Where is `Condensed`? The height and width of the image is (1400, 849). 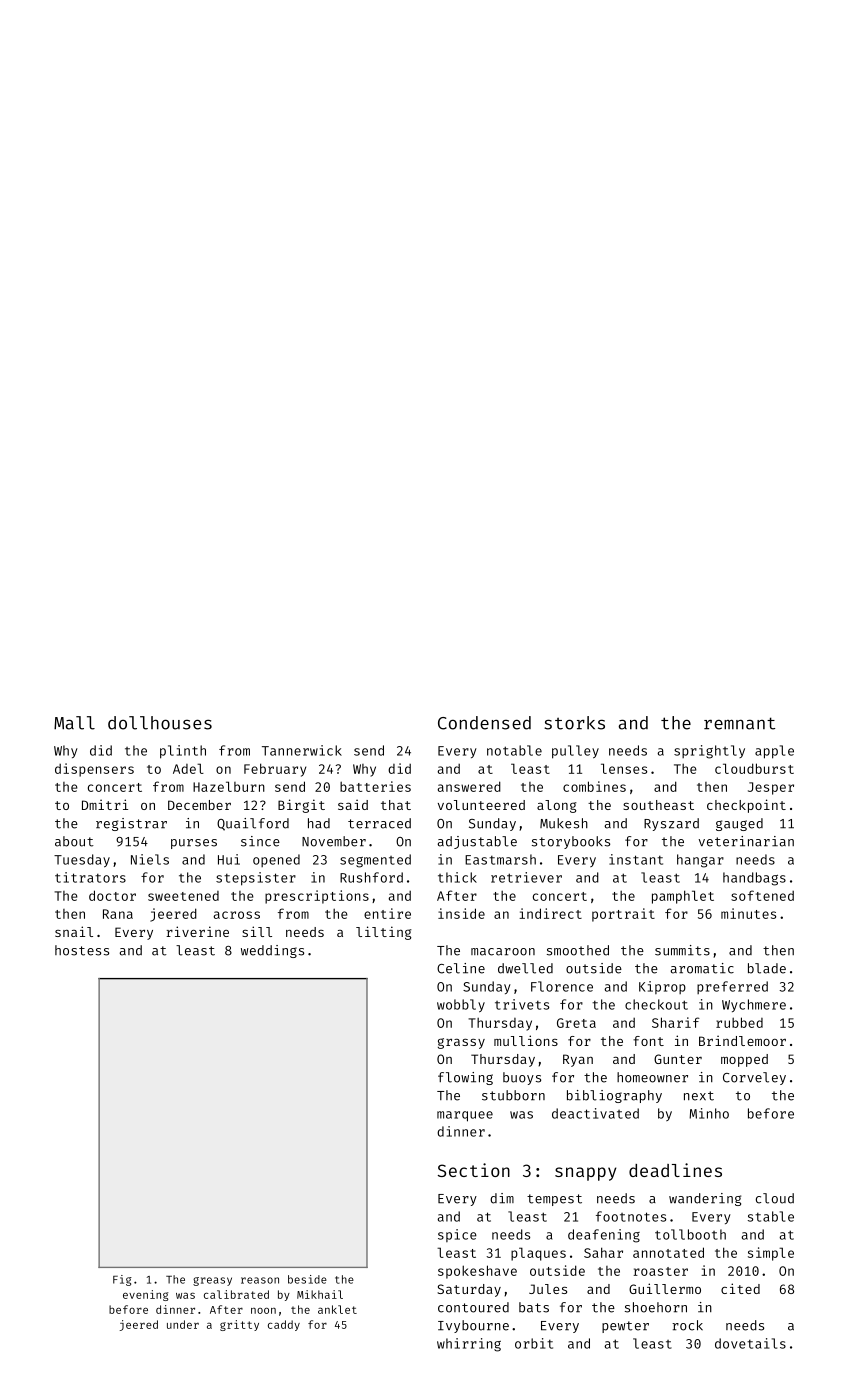 Condensed is located at coordinates (484, 723).
